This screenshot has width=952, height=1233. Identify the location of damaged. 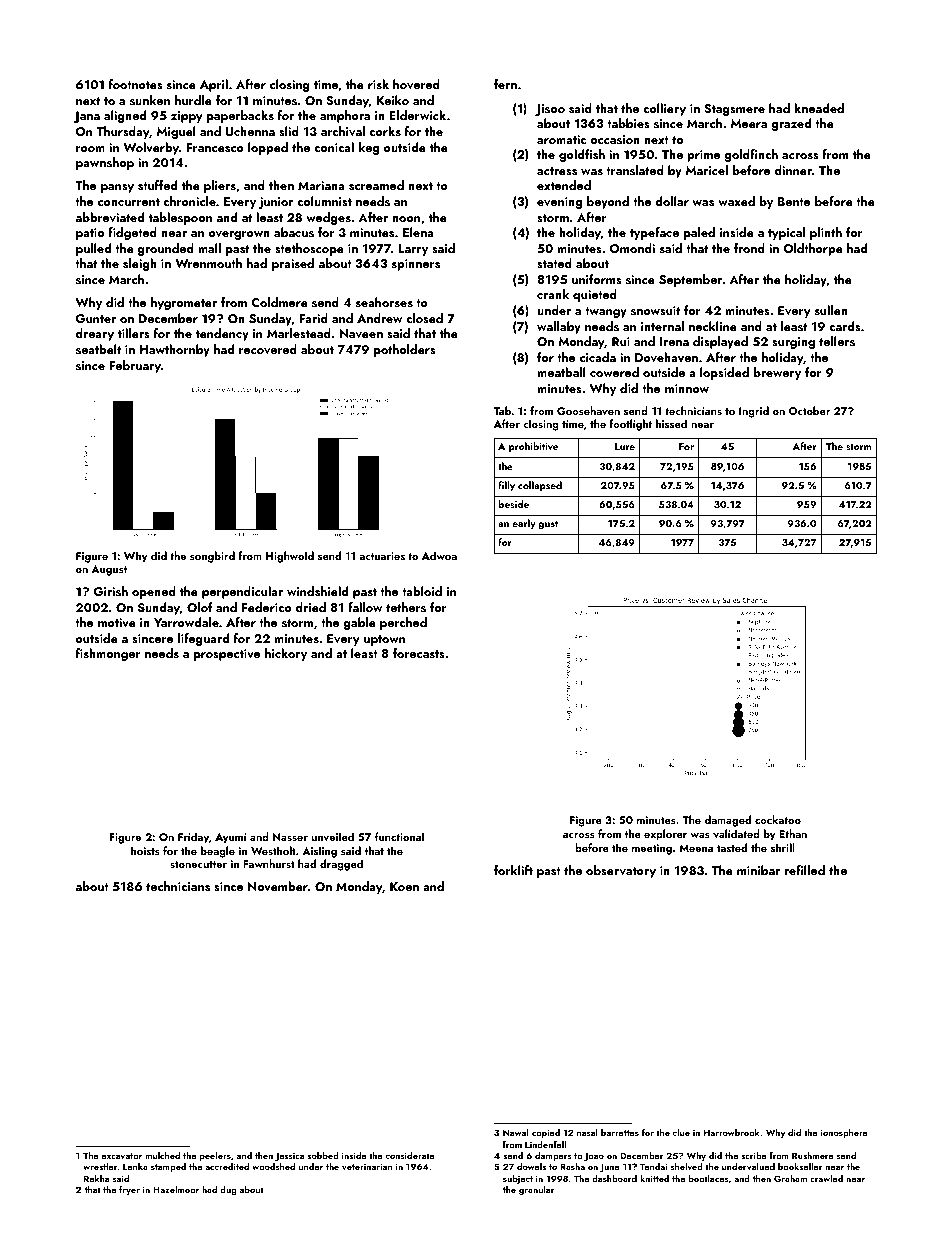
(728, 821).
